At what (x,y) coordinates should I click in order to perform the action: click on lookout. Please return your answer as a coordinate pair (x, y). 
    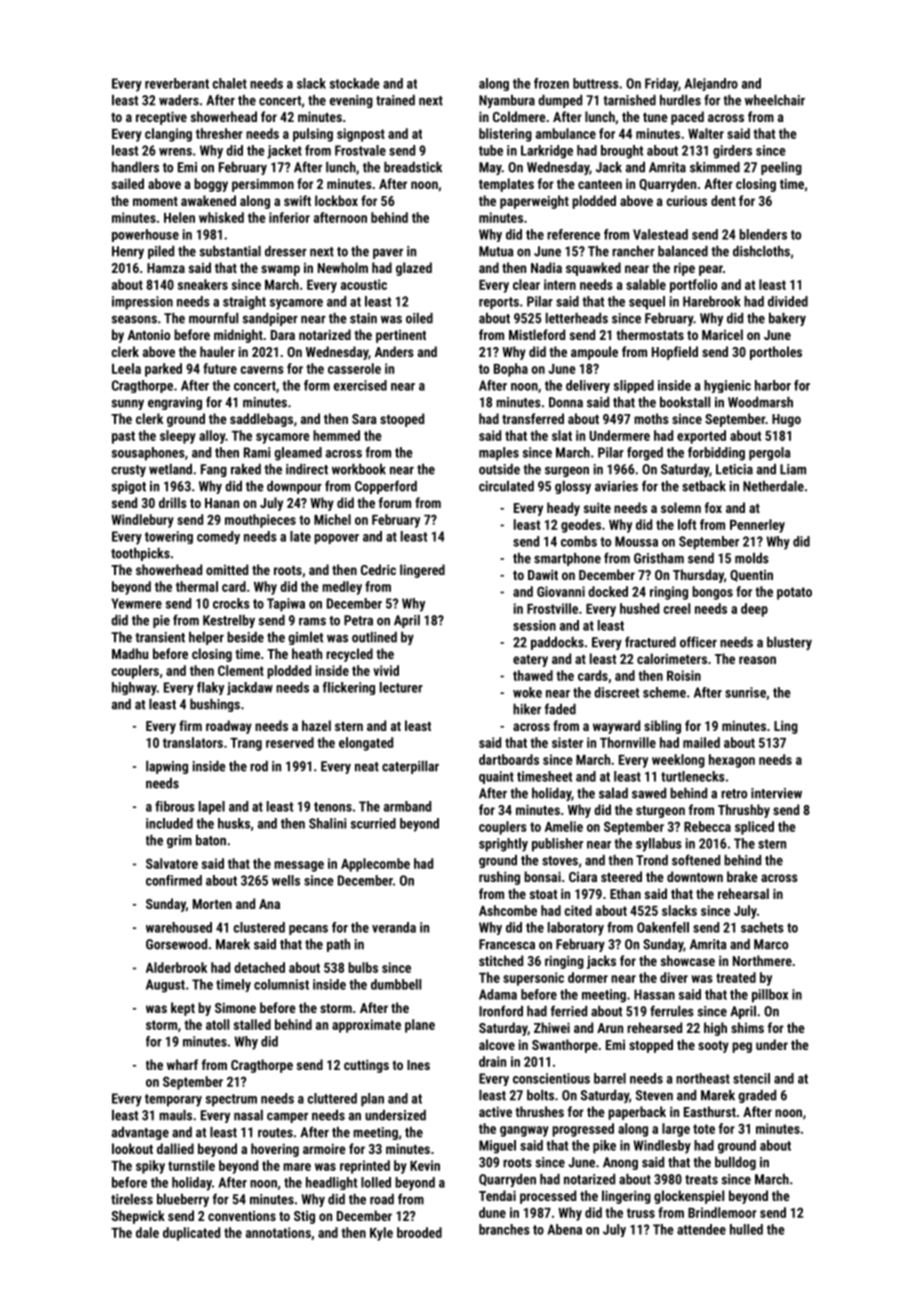
    Looking at the image, I should click on (132, 1148).
